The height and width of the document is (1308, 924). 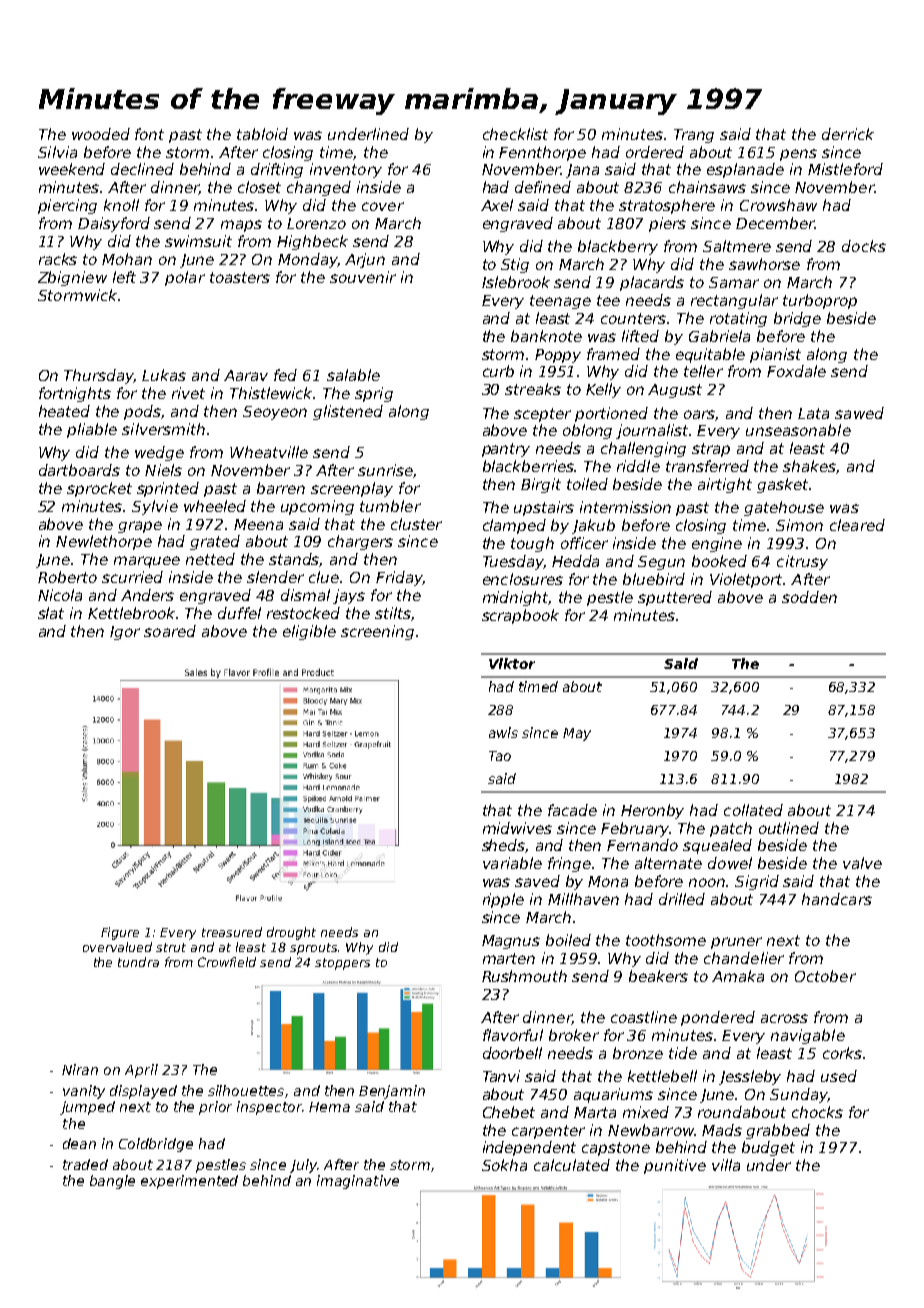 What do you see at coordinates (809, 597) in the document?
I see `sodden` at bounding box center [809, 597].
